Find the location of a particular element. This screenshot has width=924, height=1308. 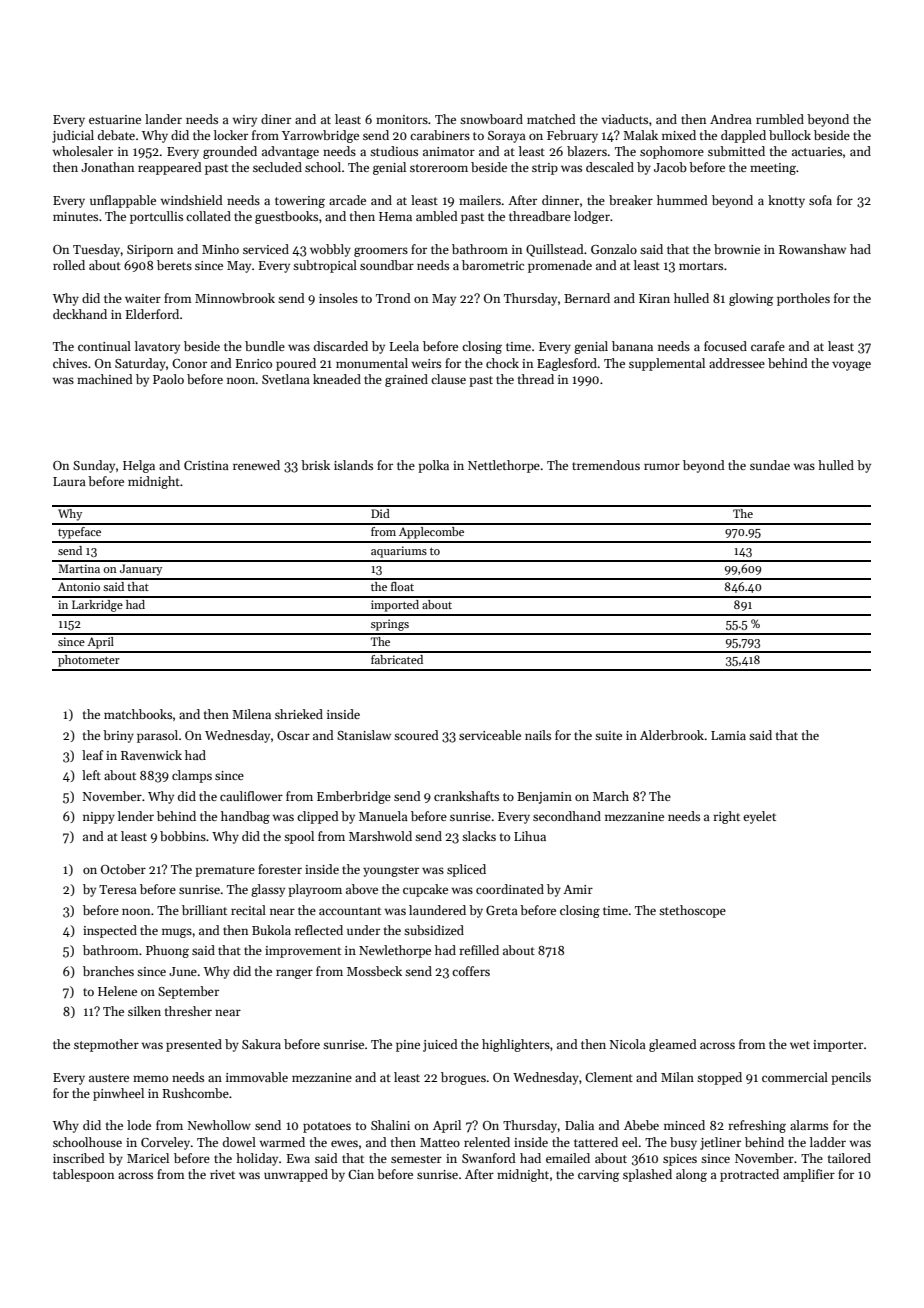

rumbled is located at coordinates (780, 119).
